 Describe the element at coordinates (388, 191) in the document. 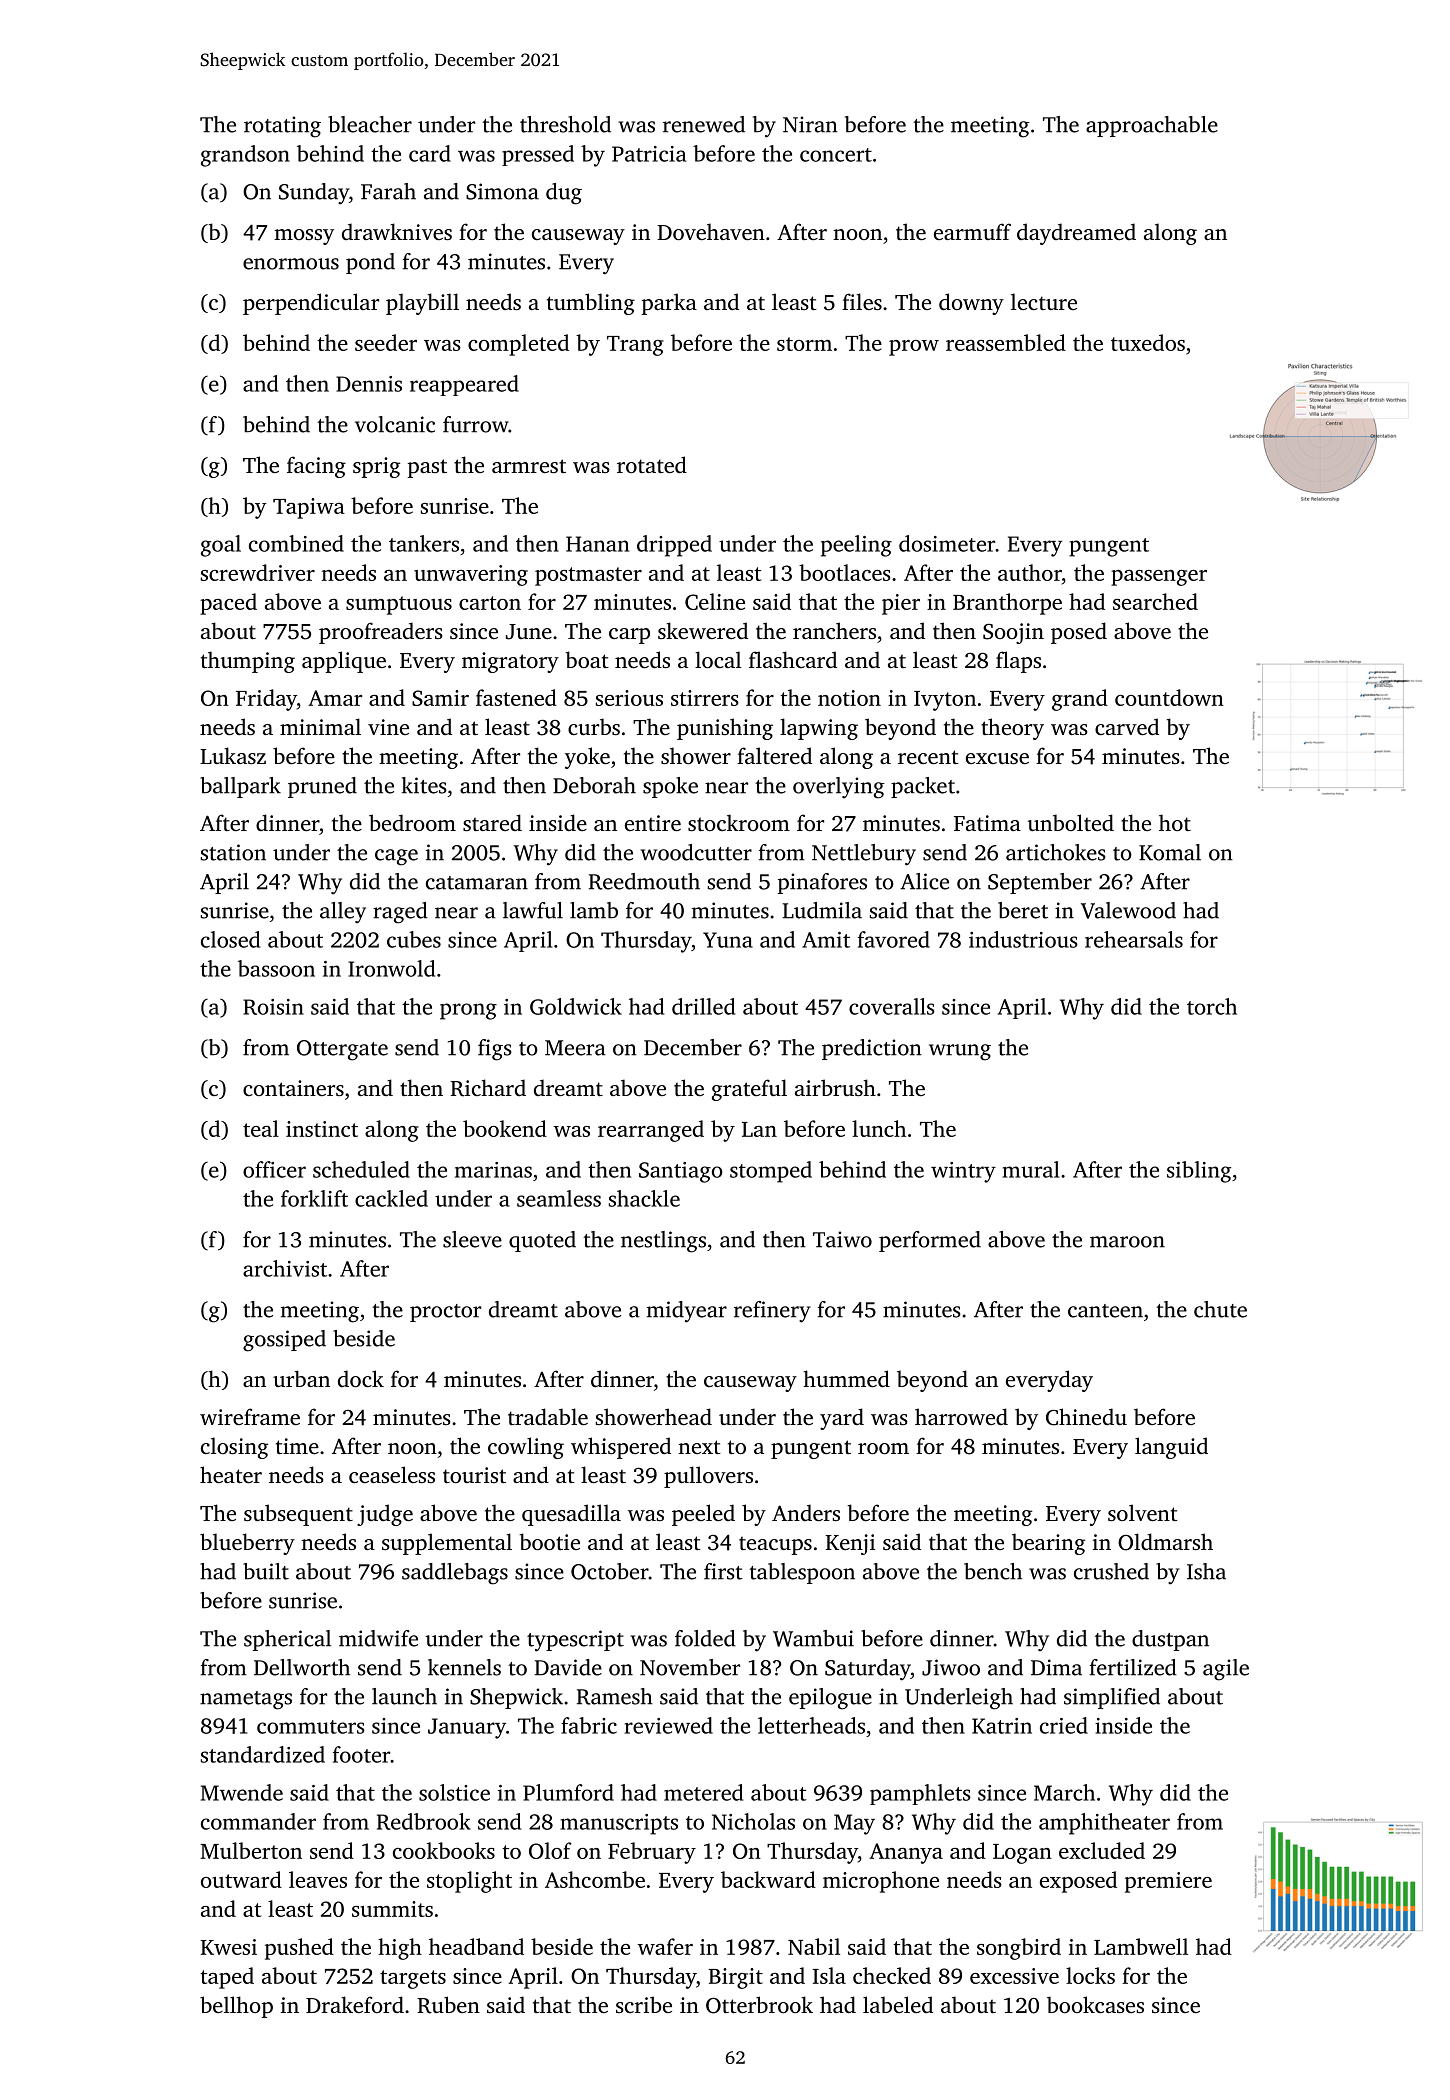

I see `Farah` at that location.
